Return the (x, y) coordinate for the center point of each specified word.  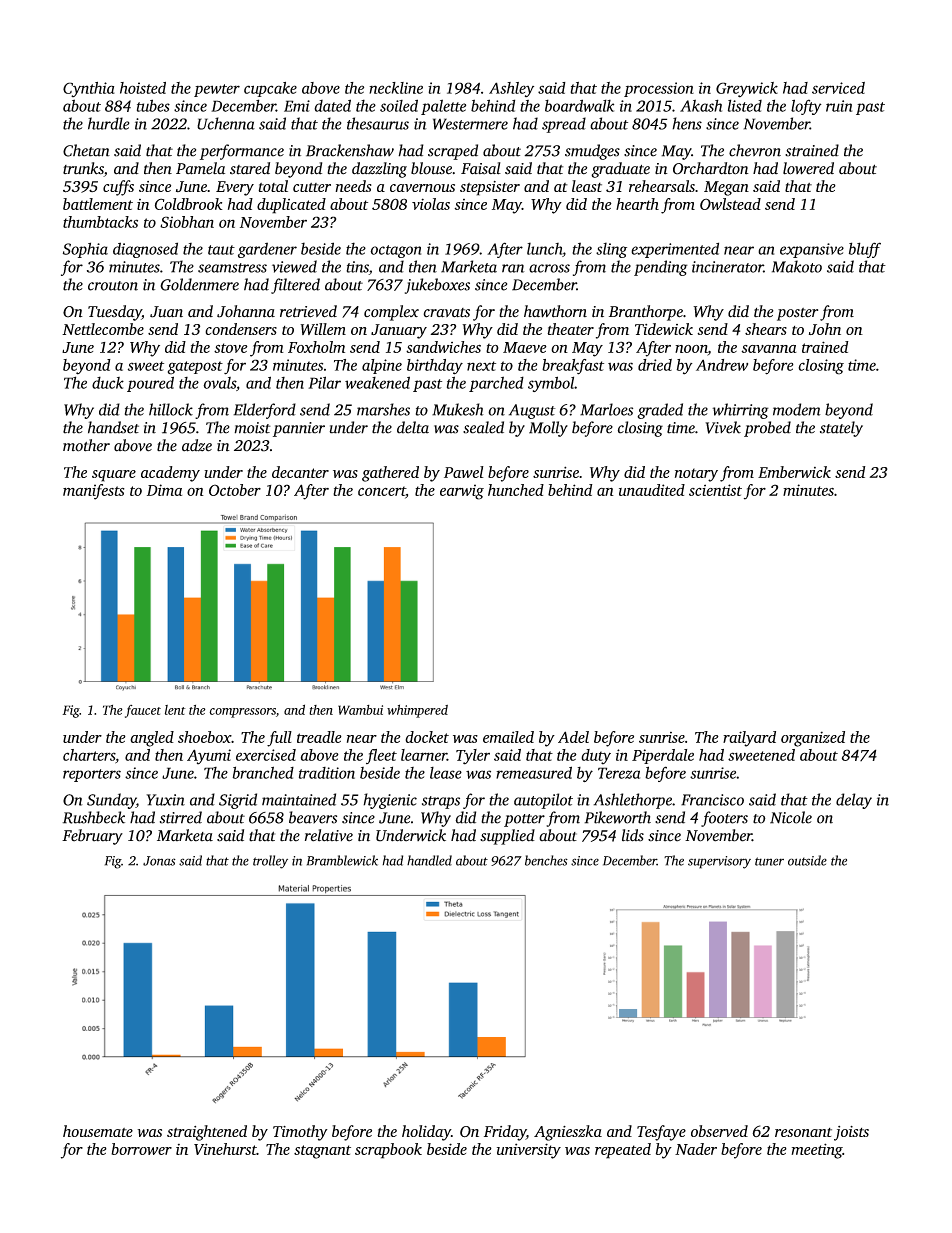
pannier (299, 429)
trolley (270, 862)
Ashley (511, 89)
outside (807, 860)
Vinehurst (225, 1149)
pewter (217, 90)
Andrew (722, 365)
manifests (94, 492)
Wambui (360, 710)
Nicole (791, 817)
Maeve (525, 347)
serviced (838, 88)
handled (429, 860)
